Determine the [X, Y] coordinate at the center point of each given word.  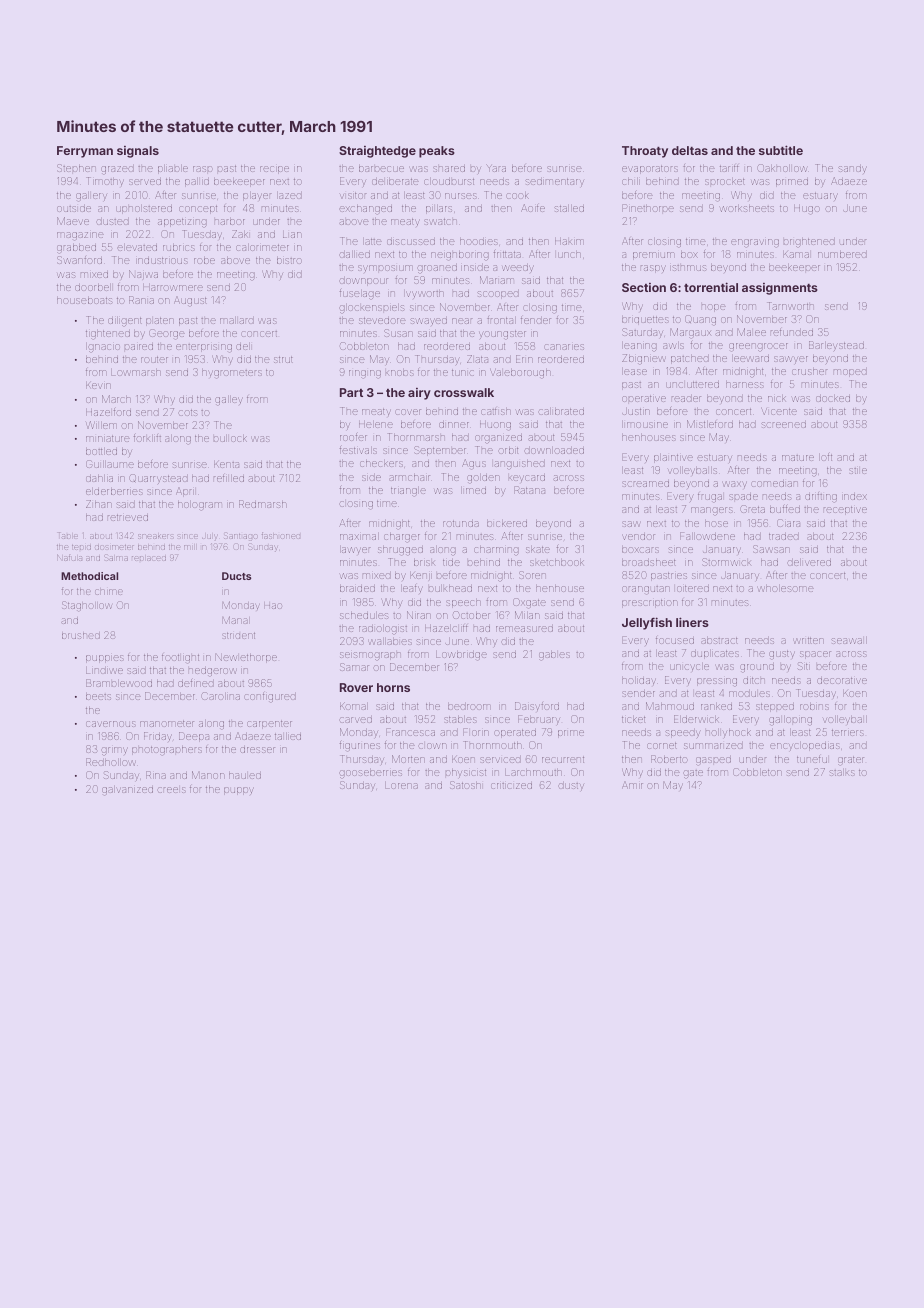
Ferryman [85, 152]
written [809, 640]
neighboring [460, 255]
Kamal [796, 254]
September [440, 451]
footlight [180, 658]
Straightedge [377, 152]
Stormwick [726, 562]
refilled [229, 478]
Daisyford [537, 706]
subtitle [781, 150]
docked [833, 398]
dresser [257, 750]
